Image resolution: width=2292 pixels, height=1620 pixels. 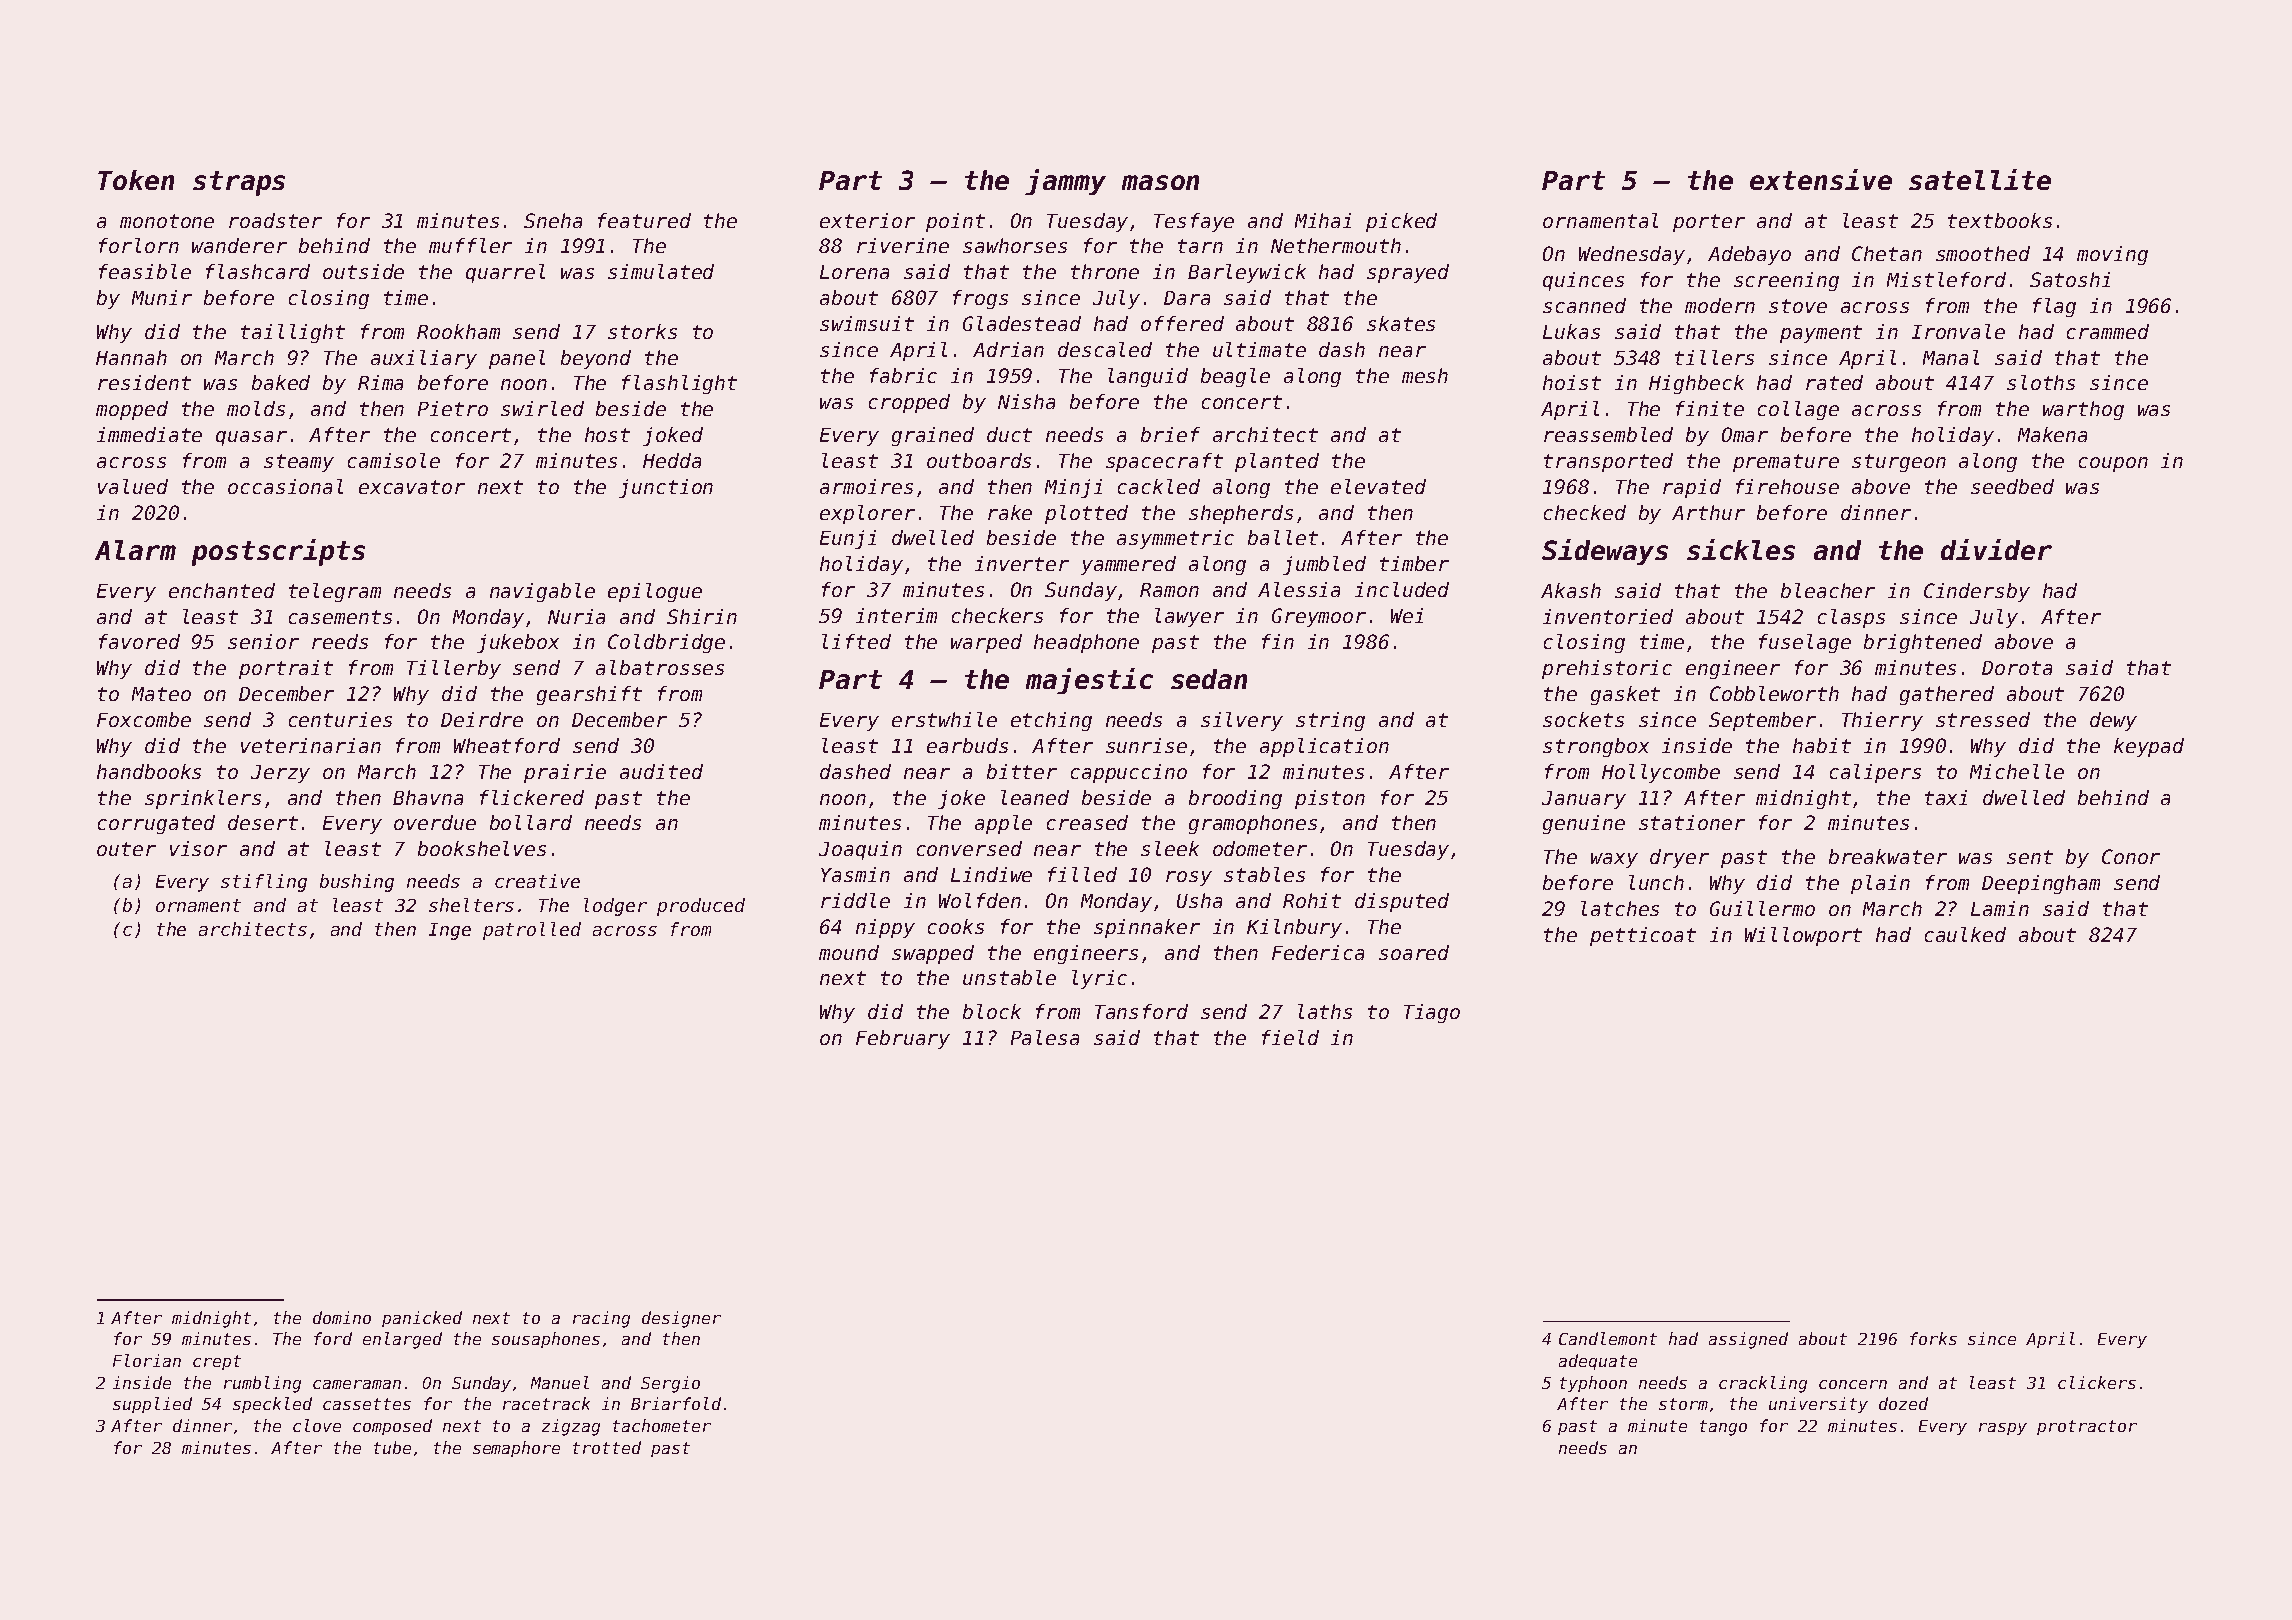 I want to click on domino, so click(x=342, y=1317).
